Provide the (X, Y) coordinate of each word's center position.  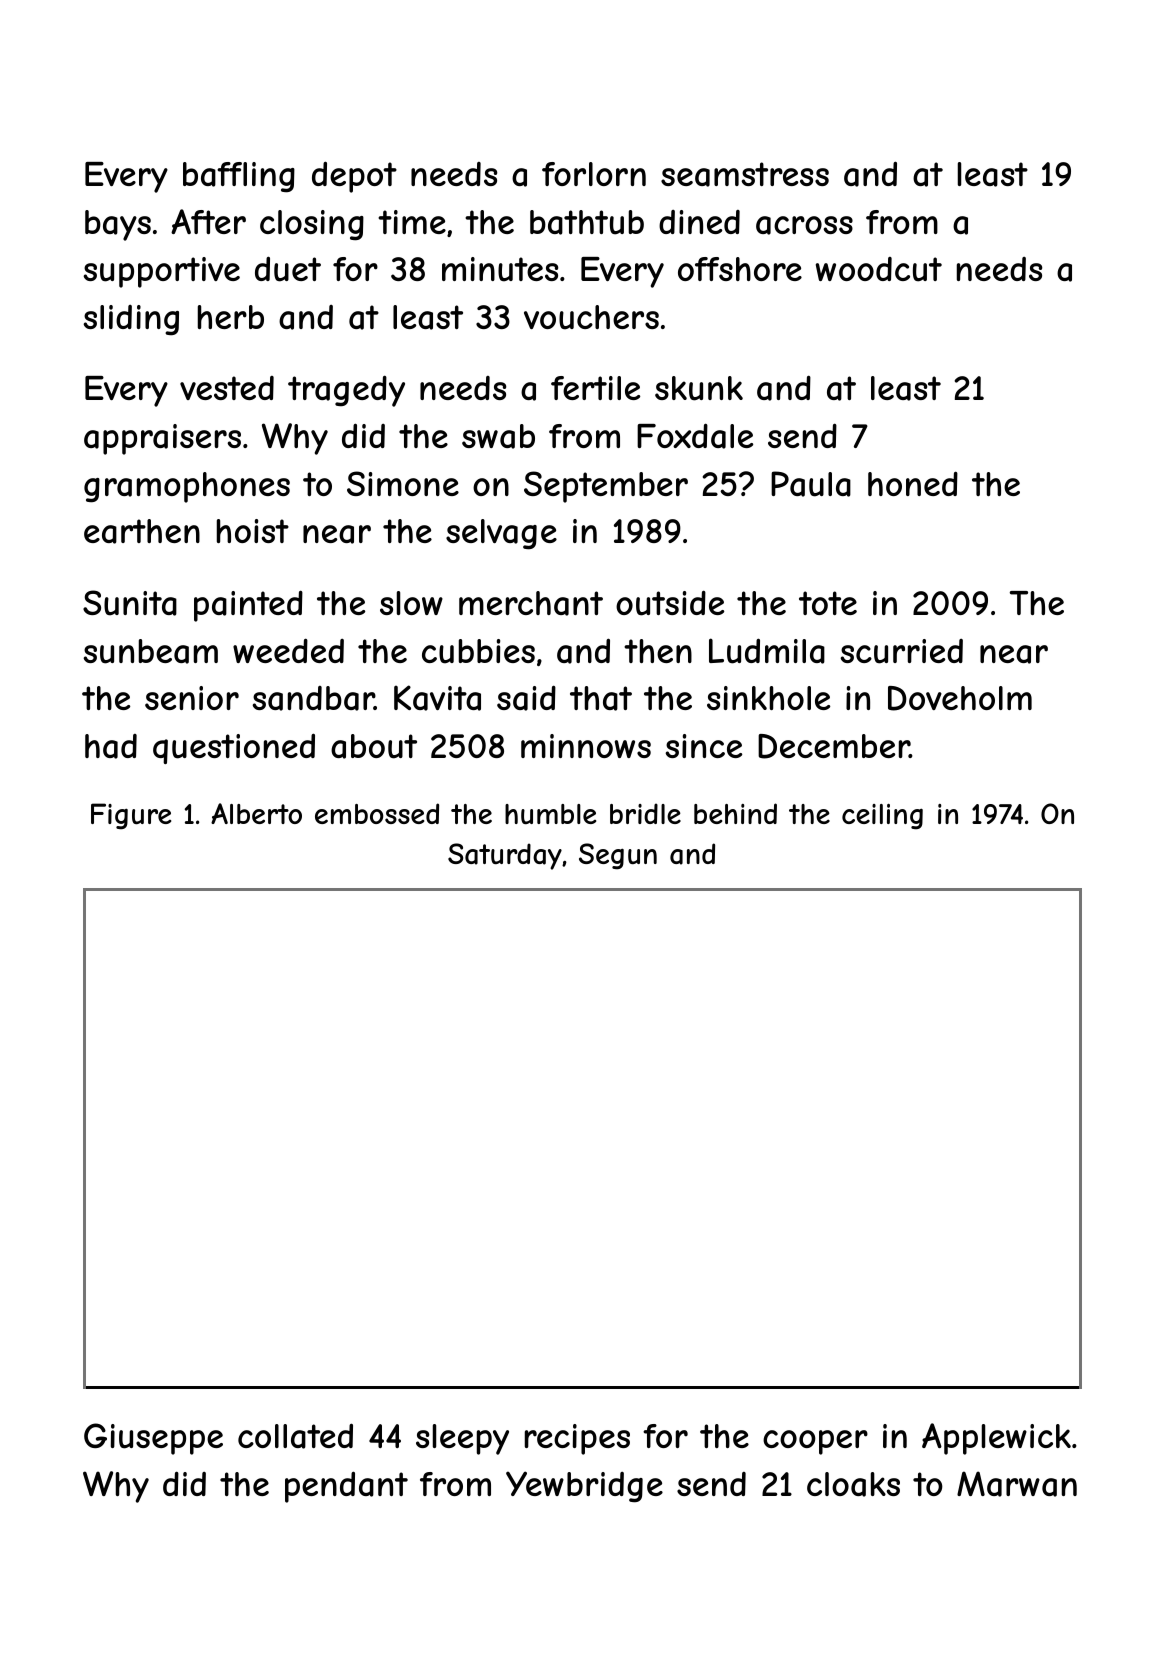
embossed (377, 813)
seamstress (745, 174)
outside (670, 603)
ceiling (882, 817)
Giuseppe (153, 1439)
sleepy (462, 1439)
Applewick (996, 1439)
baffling (239, 177)
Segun (618, 856)
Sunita (130, 603)
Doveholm (960, 698)
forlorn (594, 174)
